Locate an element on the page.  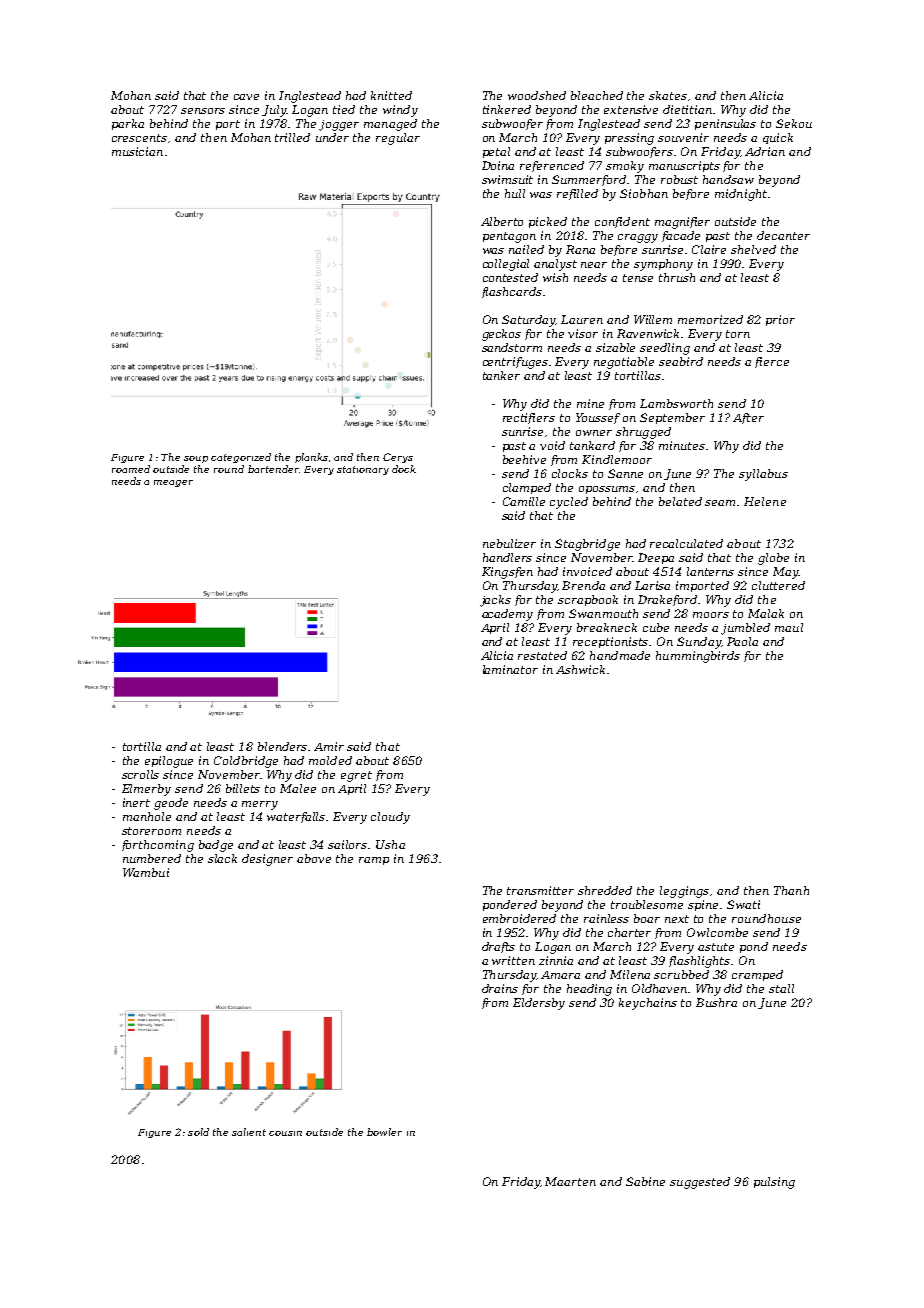
academy is located at coordinates (507, 615).
